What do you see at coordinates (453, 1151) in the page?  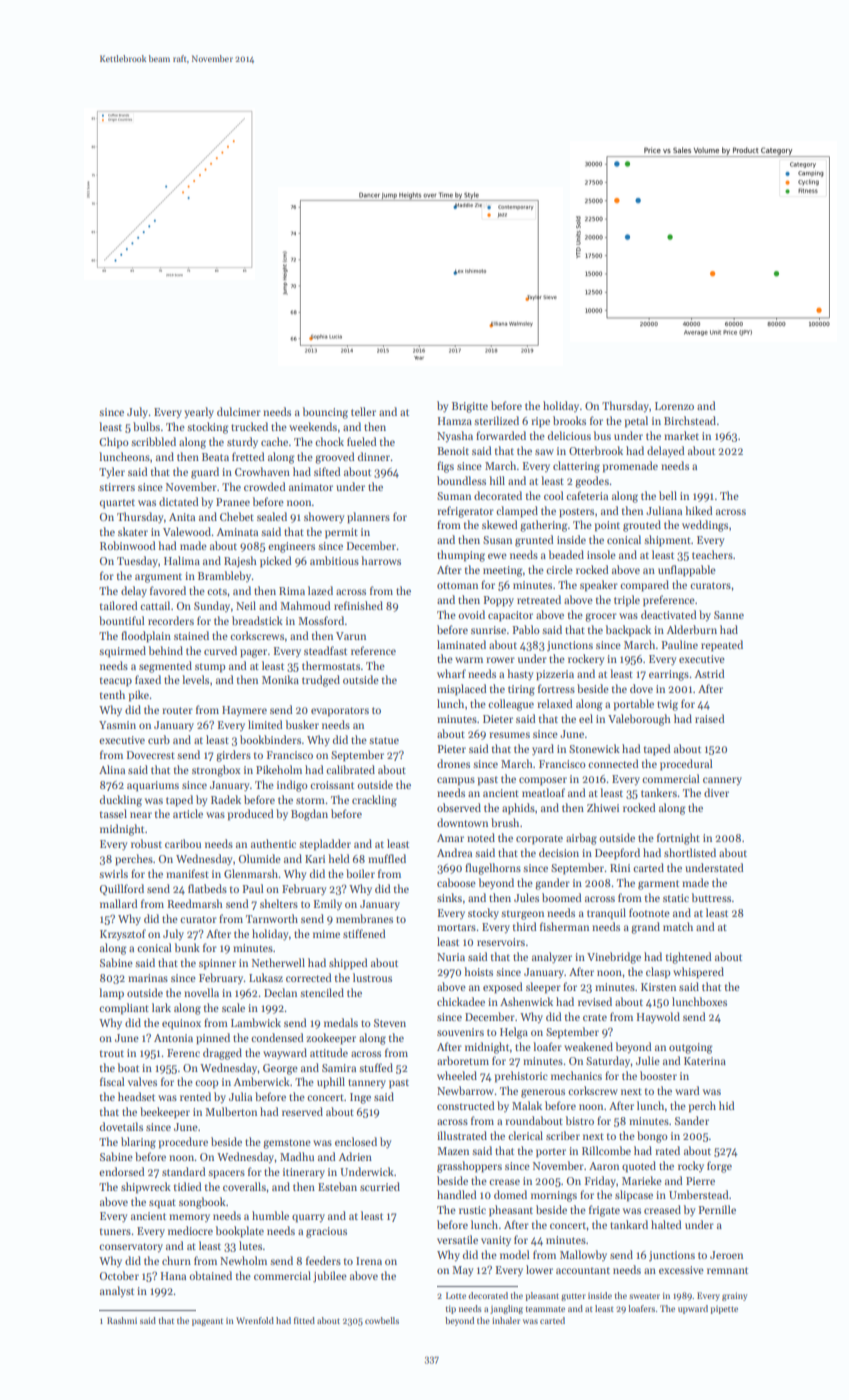 I see `Mazen` at bounding box center [453, 1151].
